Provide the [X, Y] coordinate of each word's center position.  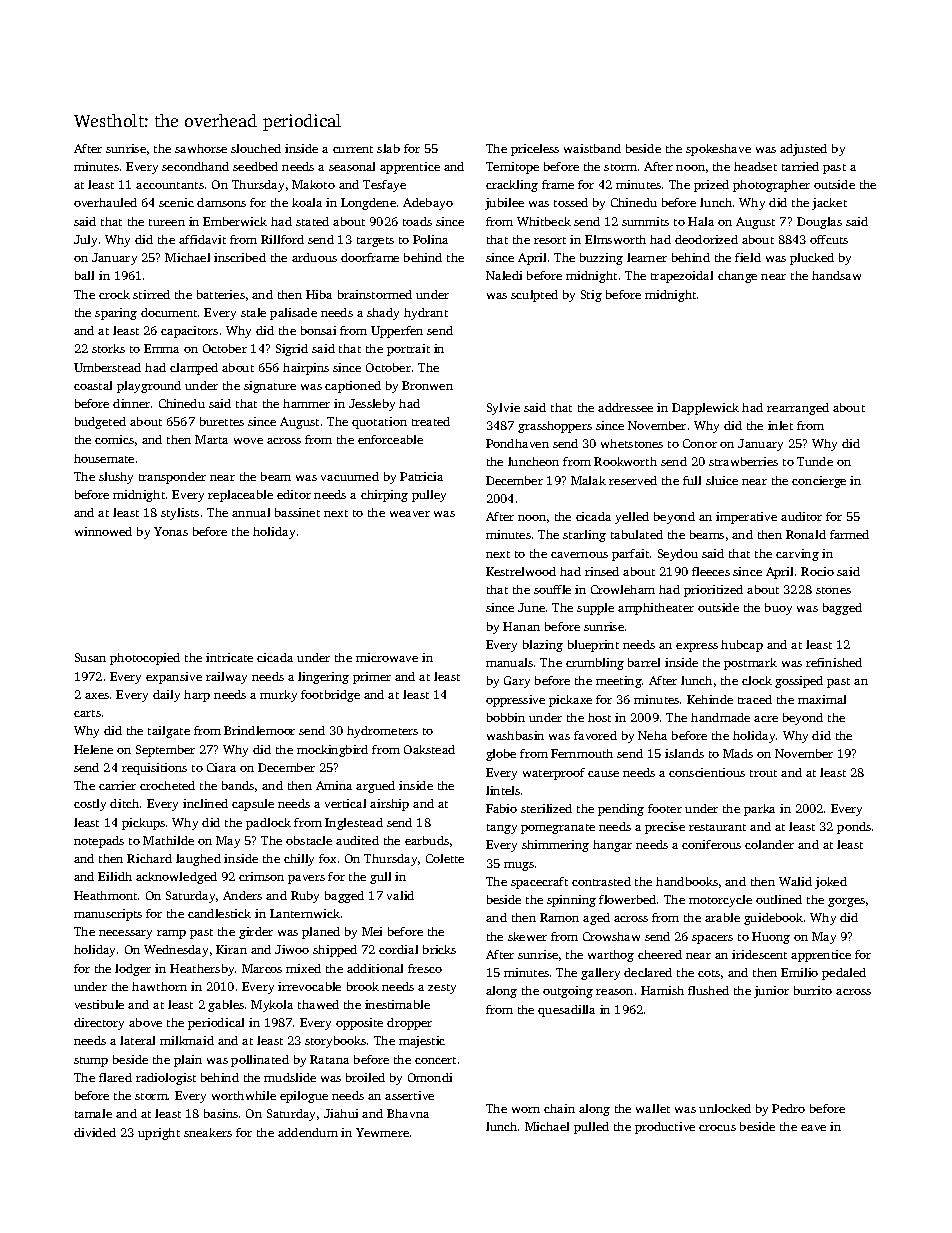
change [737, 277]
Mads [738, 753]
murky [278, 696]
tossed [571, 202]
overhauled [105, 202]
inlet [780, 425]
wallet [653, 1108]
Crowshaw [611, 936]
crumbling [595, 664]
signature [270, 387]
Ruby [305, 897]
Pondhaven [517, 443]
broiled [365, 1077]
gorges [846, 902]
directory [99, 1024]
